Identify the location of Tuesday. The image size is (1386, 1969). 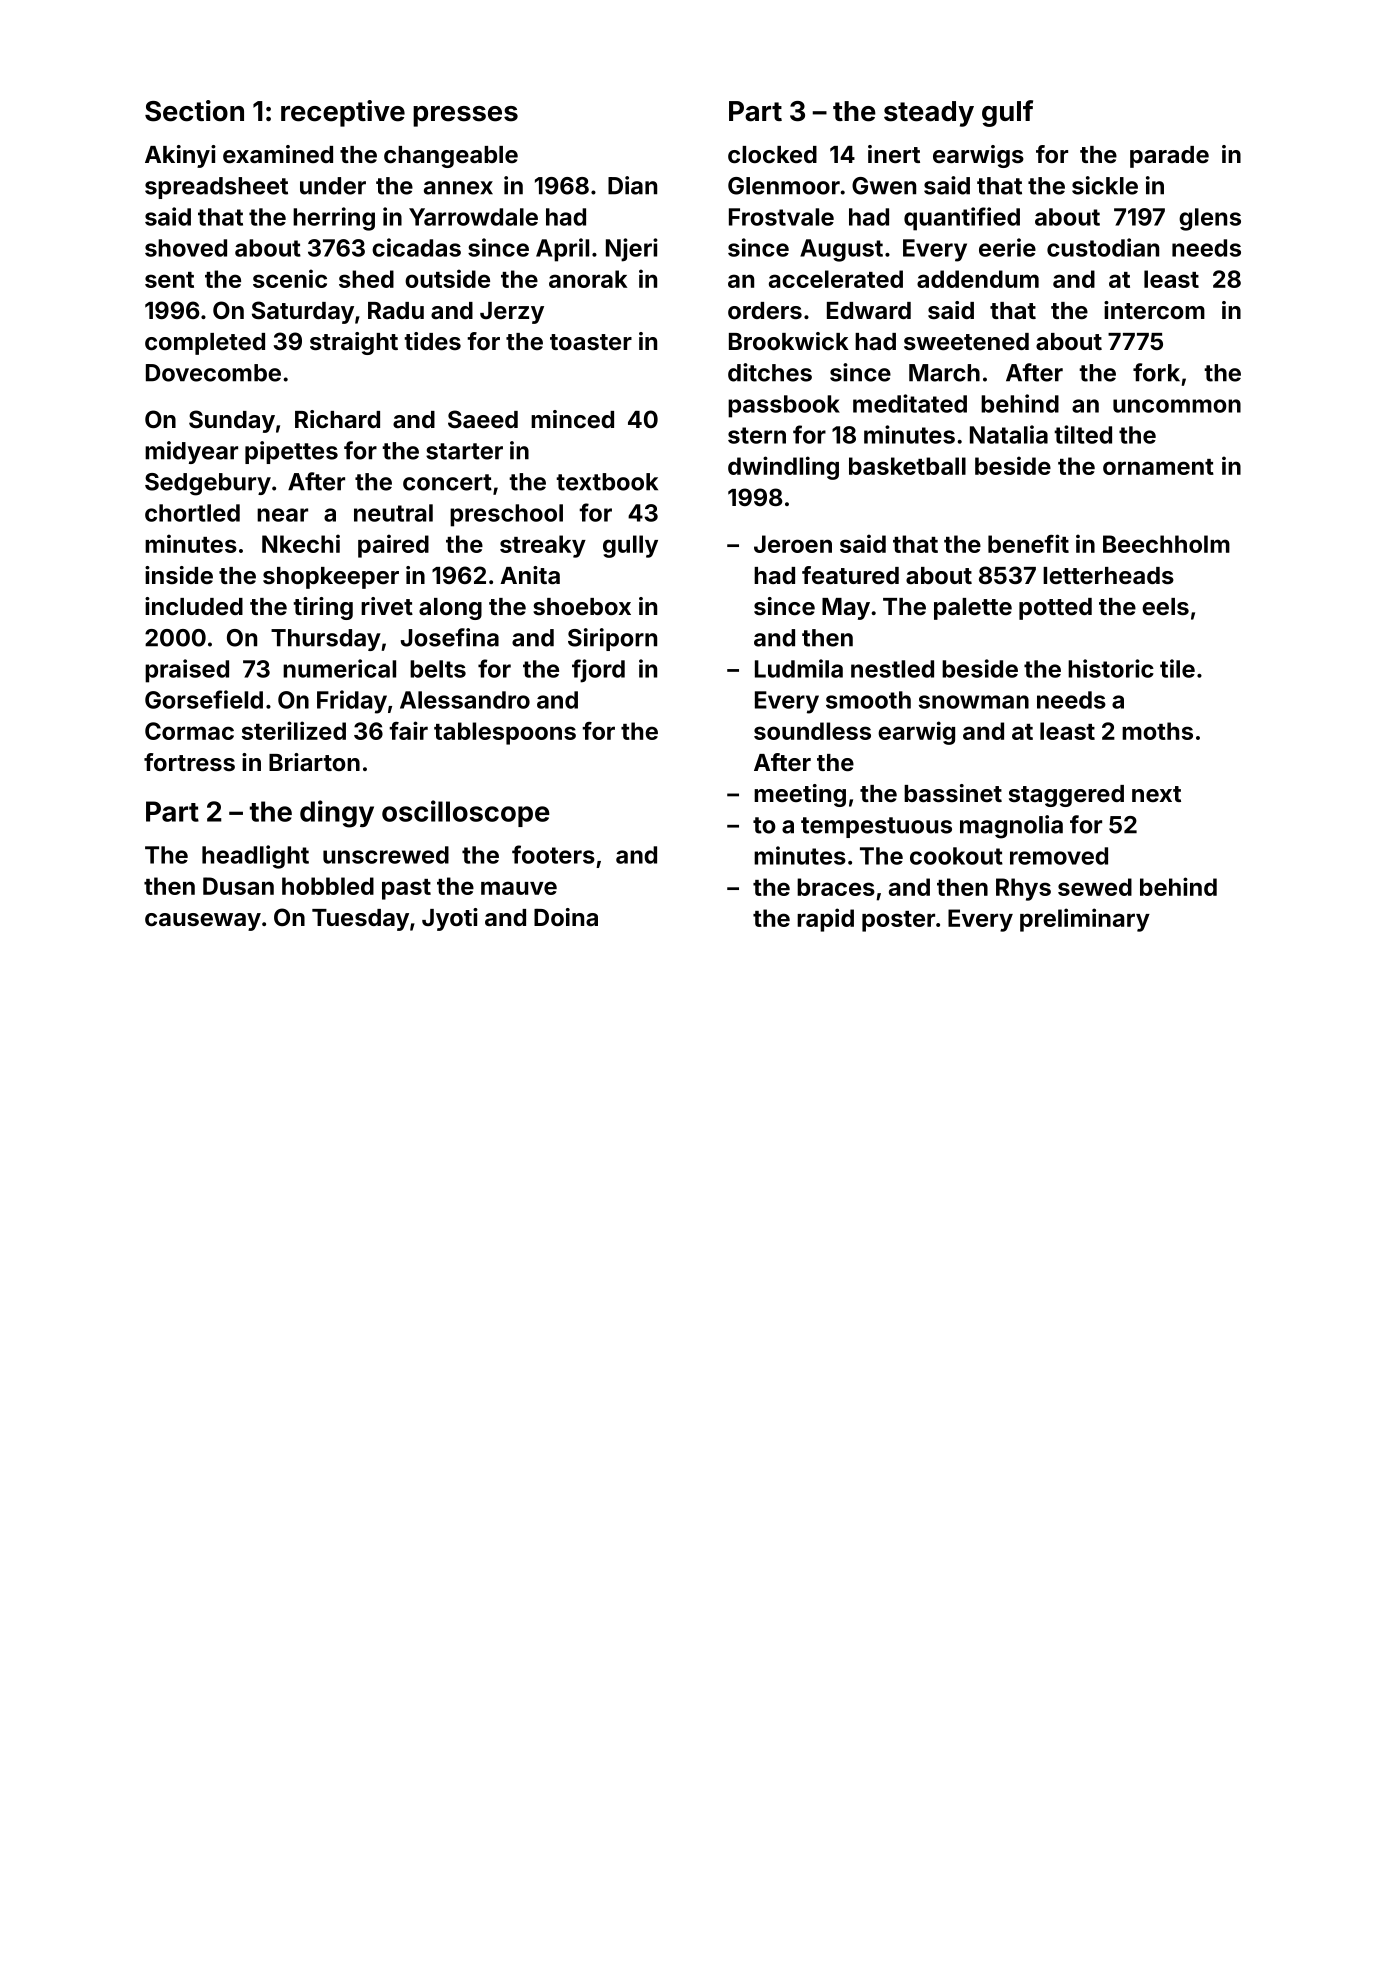
(360, 920).
